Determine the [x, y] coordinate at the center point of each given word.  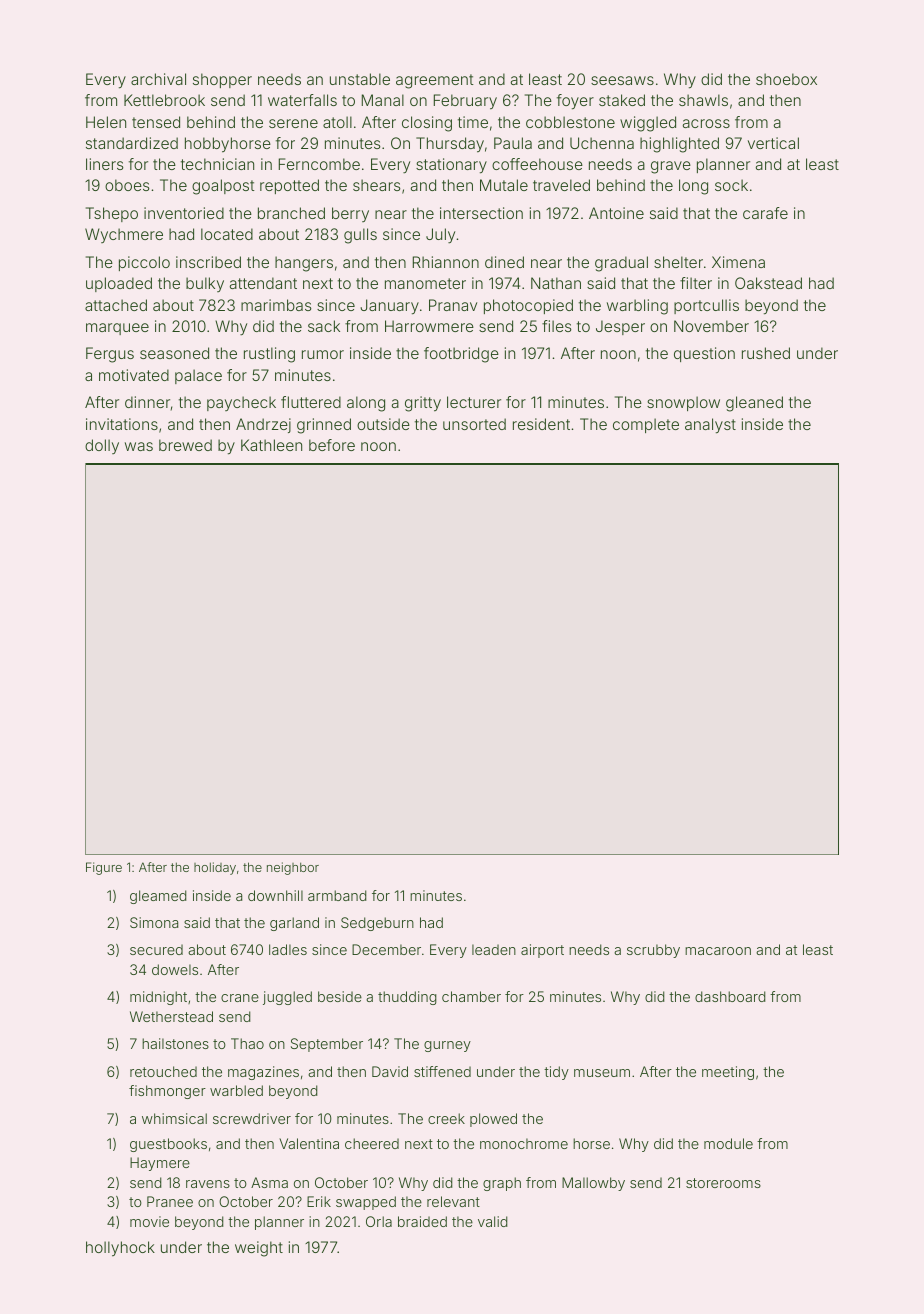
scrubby [653, 951]
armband [337, 895]
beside [340, 996]
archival [158, 79]
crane [240, 998]
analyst [710, 426]
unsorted [474, 424]
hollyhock [120, 1249]
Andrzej [263, 425]
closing [427, 124]
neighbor [293, 868]
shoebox [786, 79]
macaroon [718, 951]
